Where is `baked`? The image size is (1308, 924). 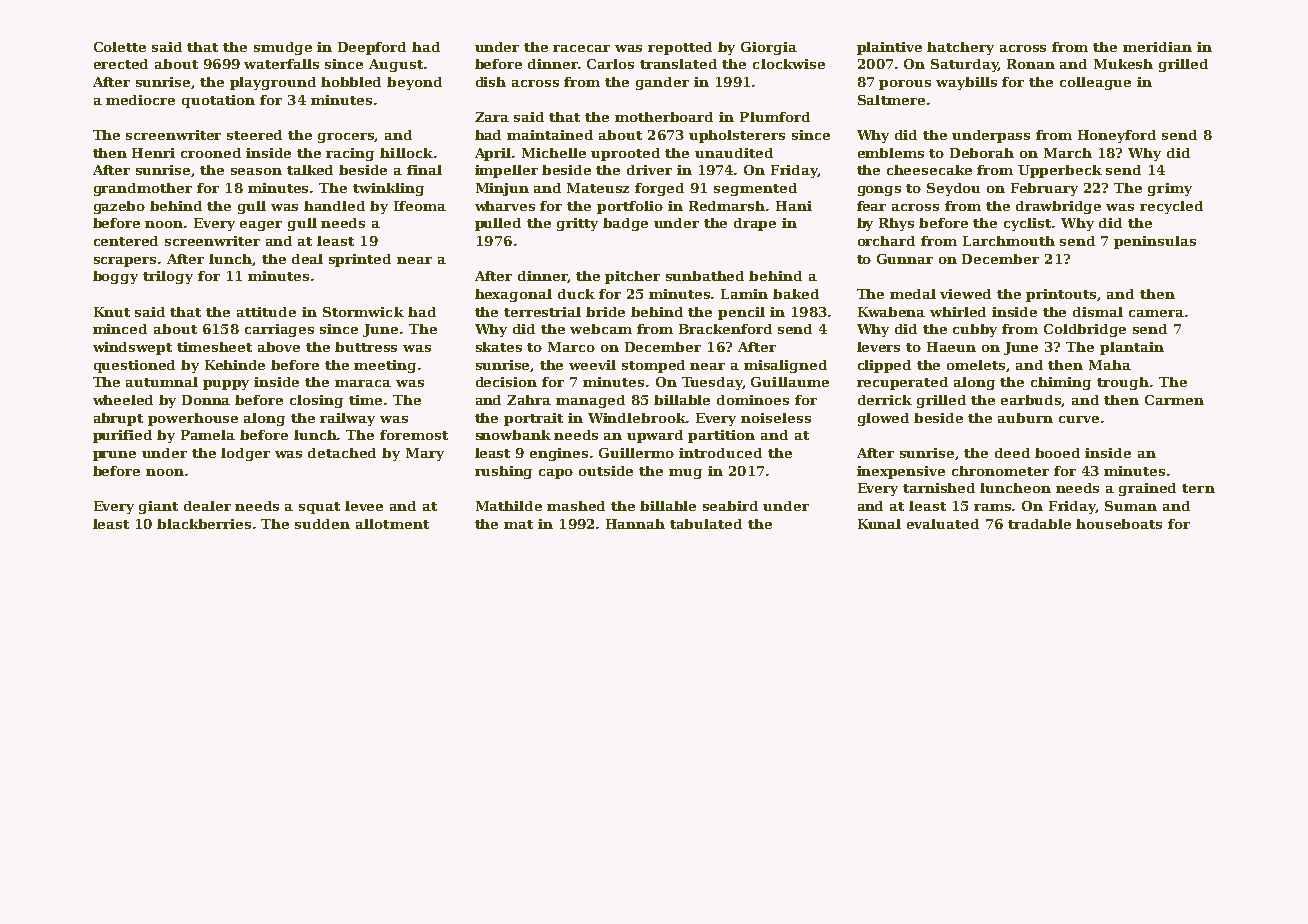 baked is located at coordinates (796, 294).
